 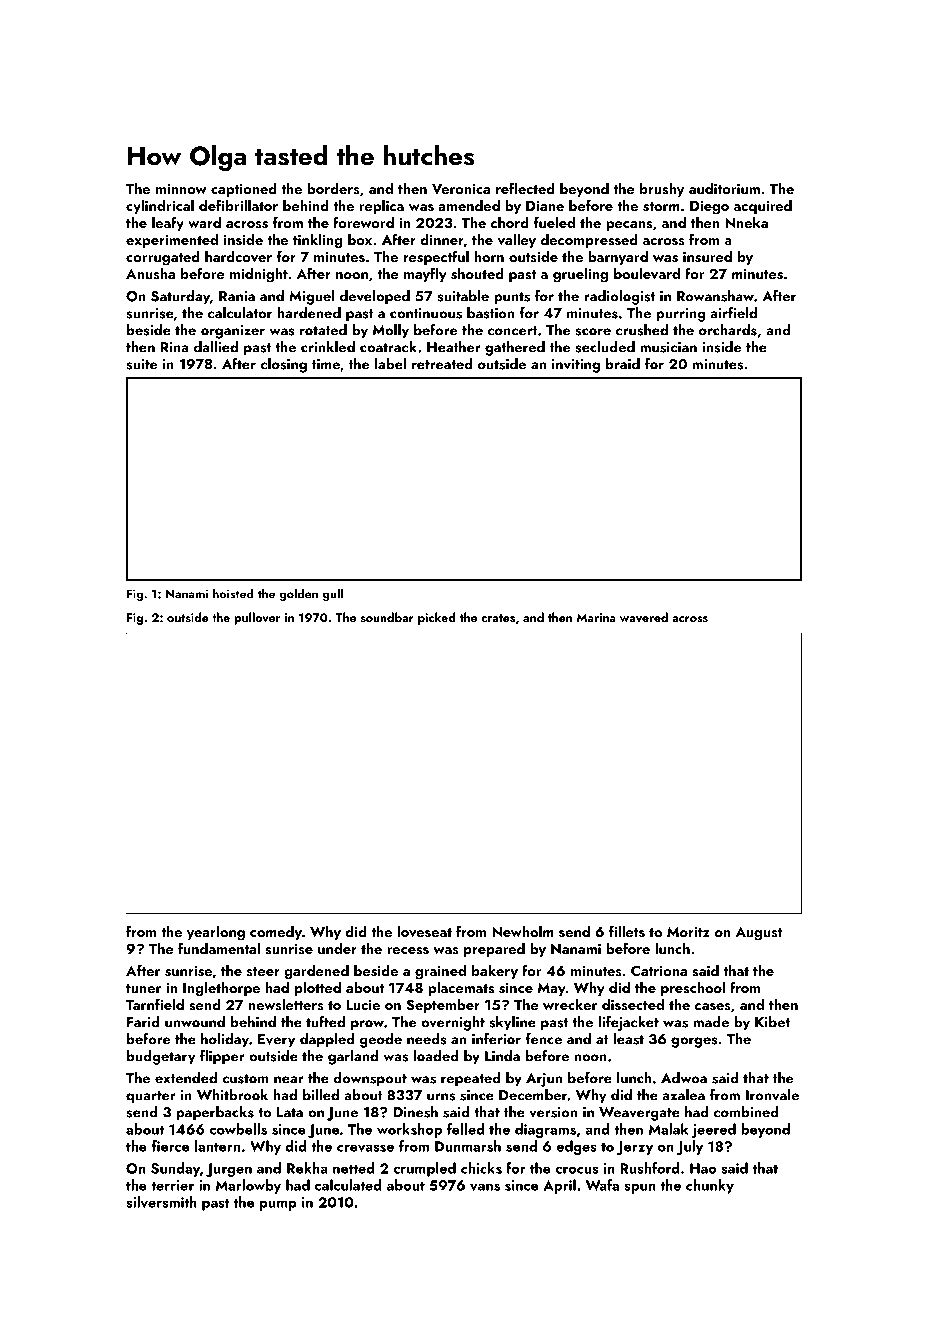 I want to click on fillets, so click(x=627, y=931).
